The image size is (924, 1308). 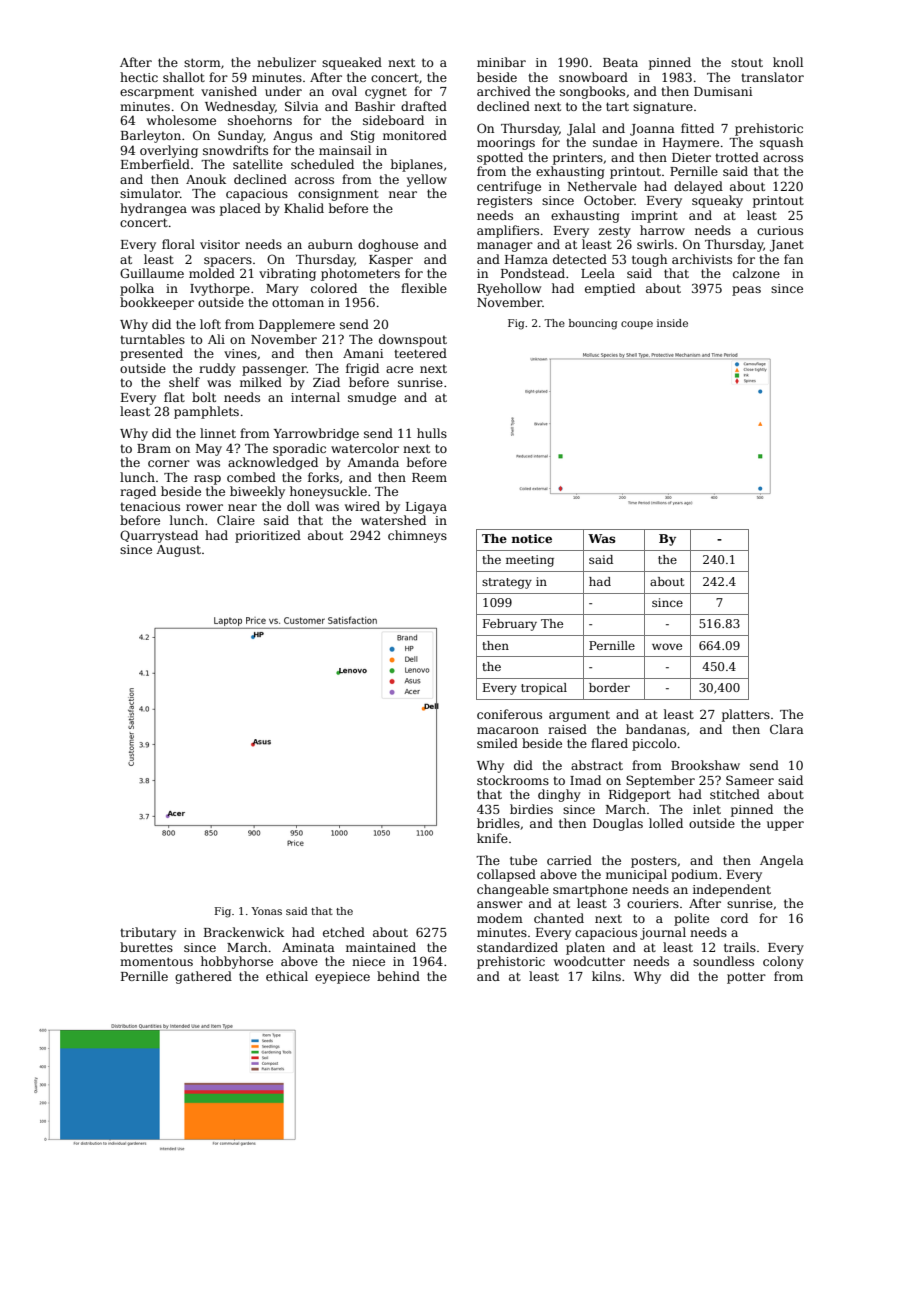 What do you see at coordinates (782, 861) in the screenshot?
I see `Angela` at bounding box center [782, 861].
